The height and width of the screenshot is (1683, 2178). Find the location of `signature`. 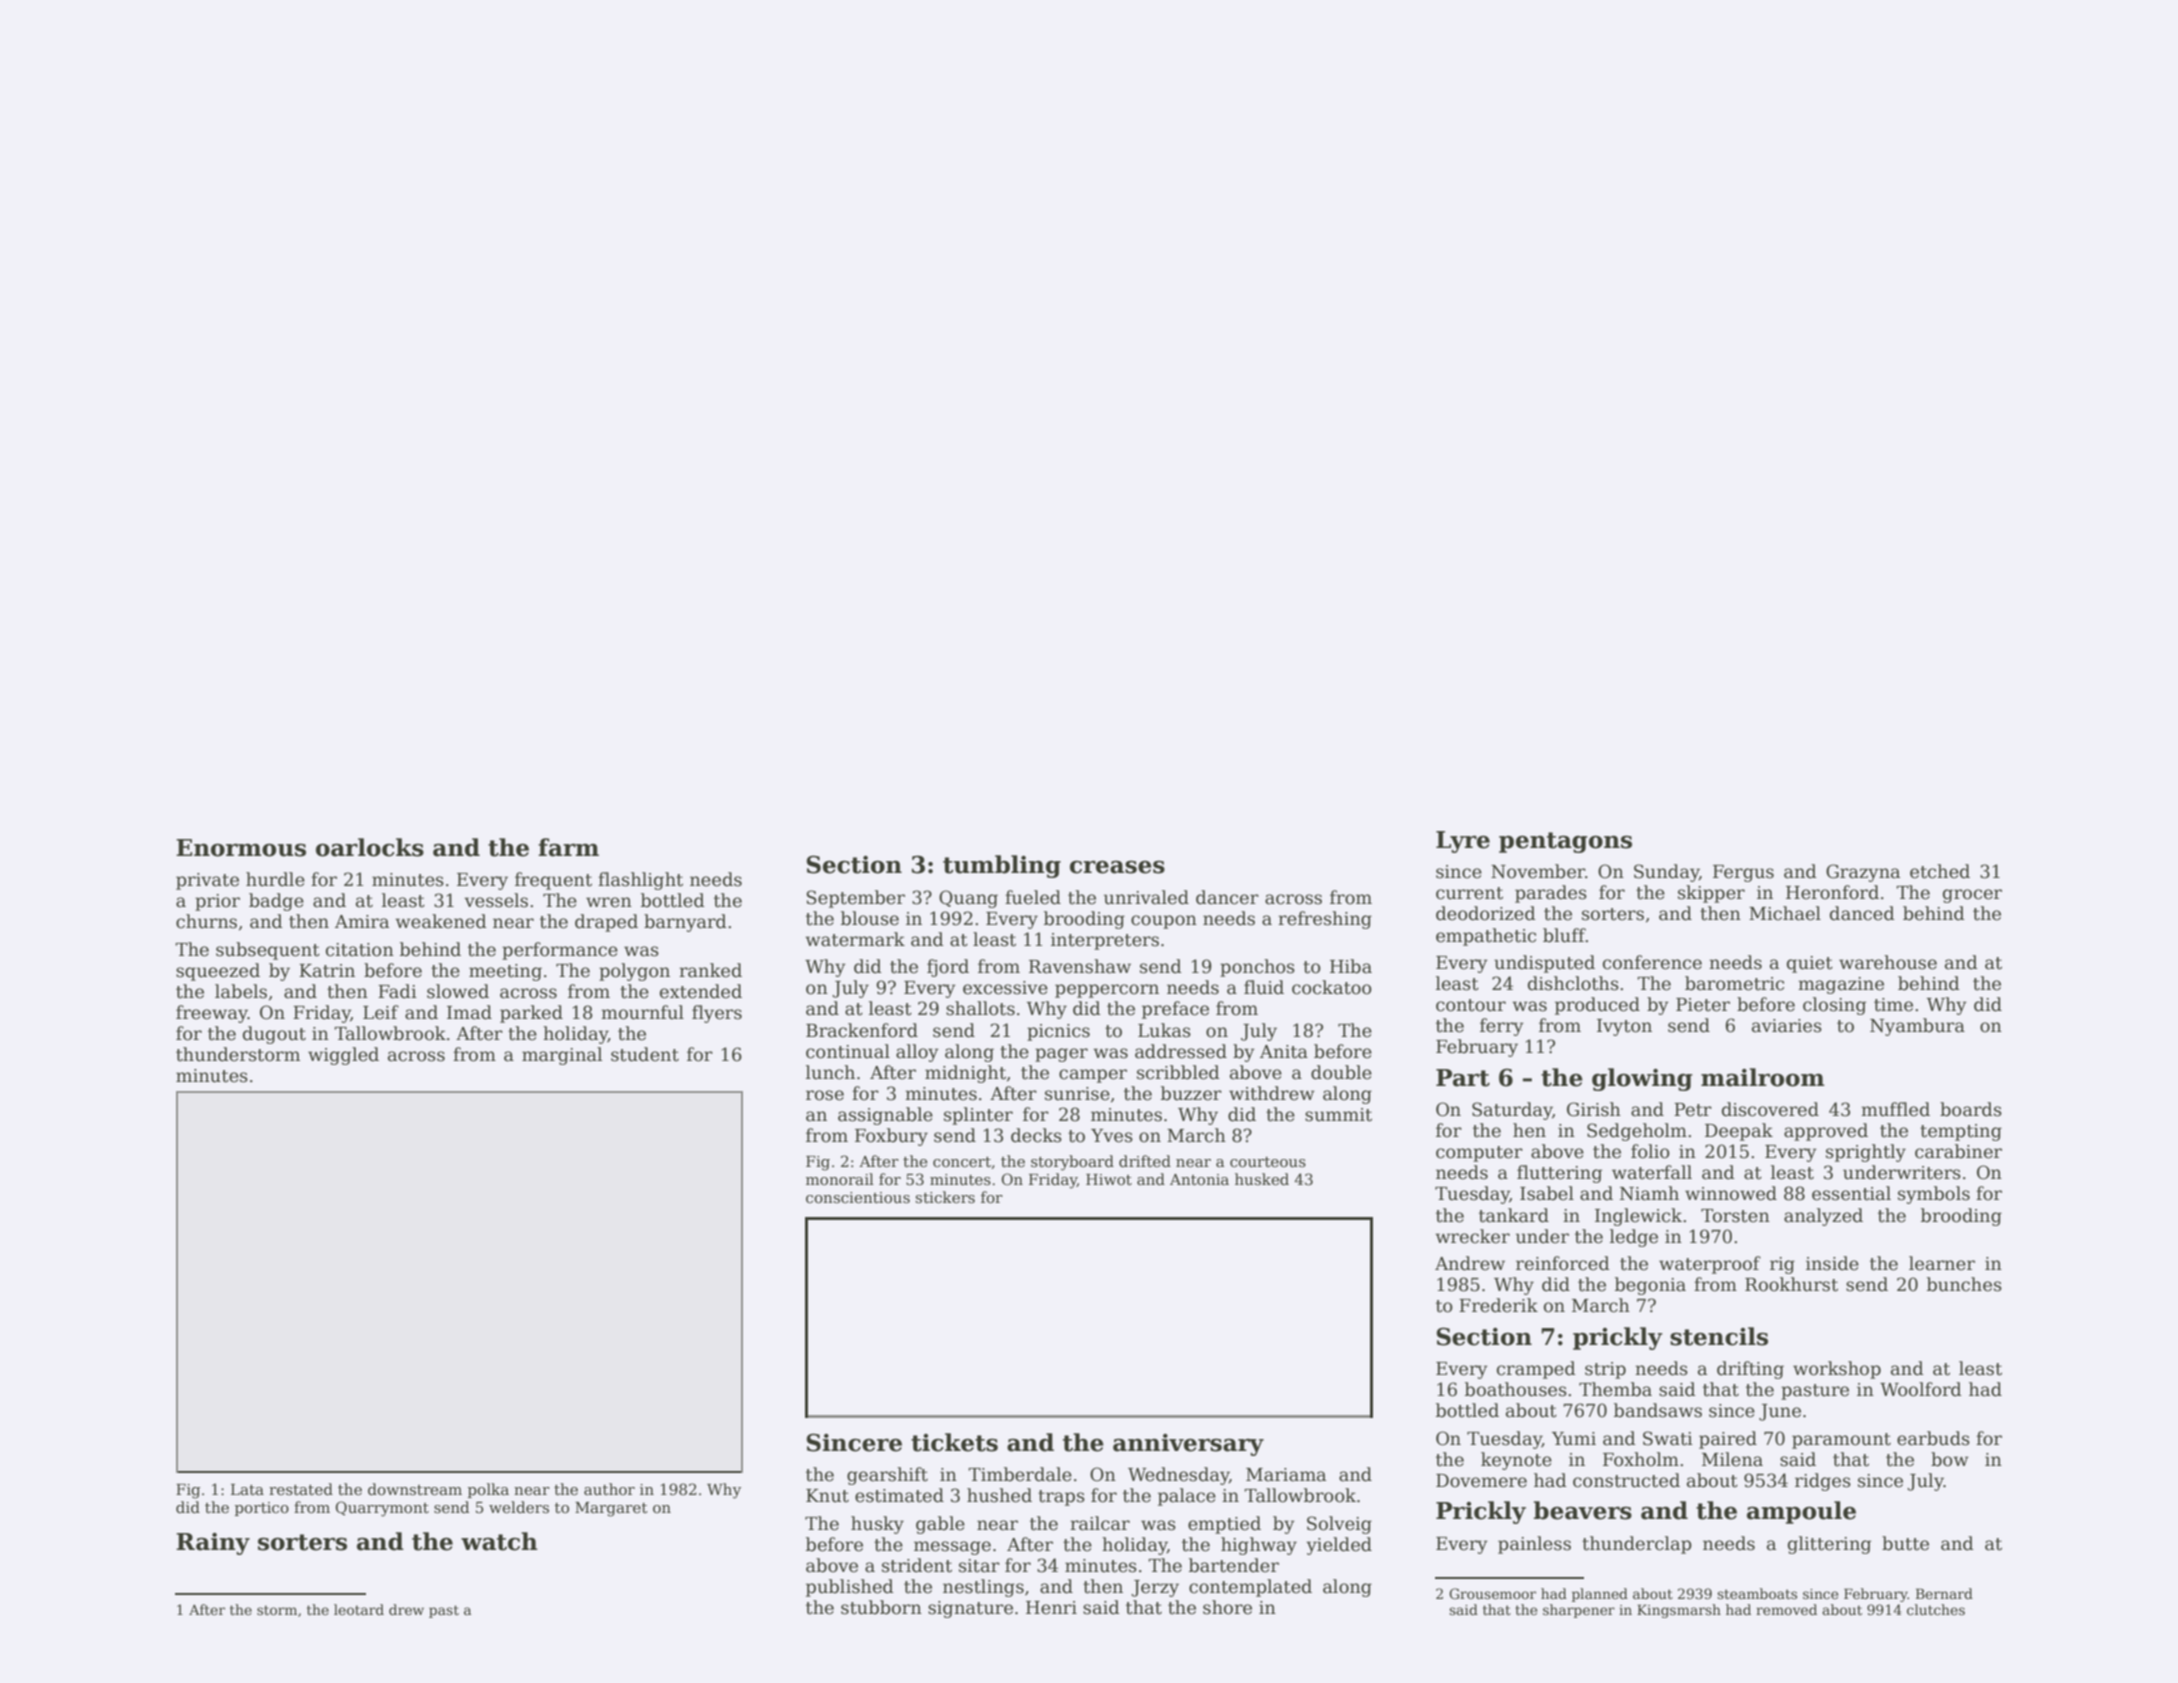

signature is located at coordinates (970, 1609).
